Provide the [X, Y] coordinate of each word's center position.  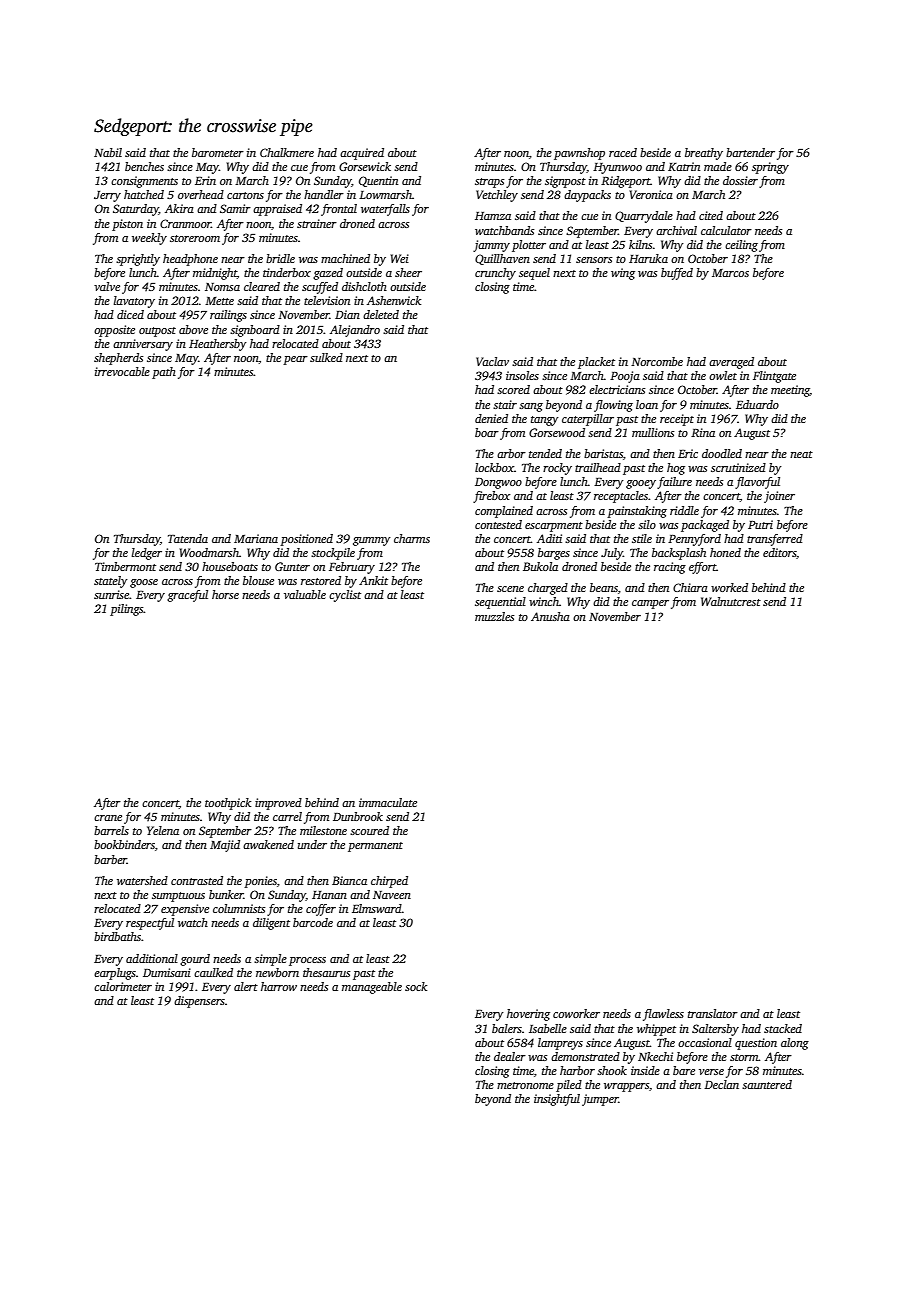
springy [770, 168]
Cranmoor [185, 223]
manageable [372, 988]
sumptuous [178, 897]
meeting [790, 391]
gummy [371, 541]
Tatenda [188, 538]
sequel [534, 274]
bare [684, 1070]
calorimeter [123, 986]
